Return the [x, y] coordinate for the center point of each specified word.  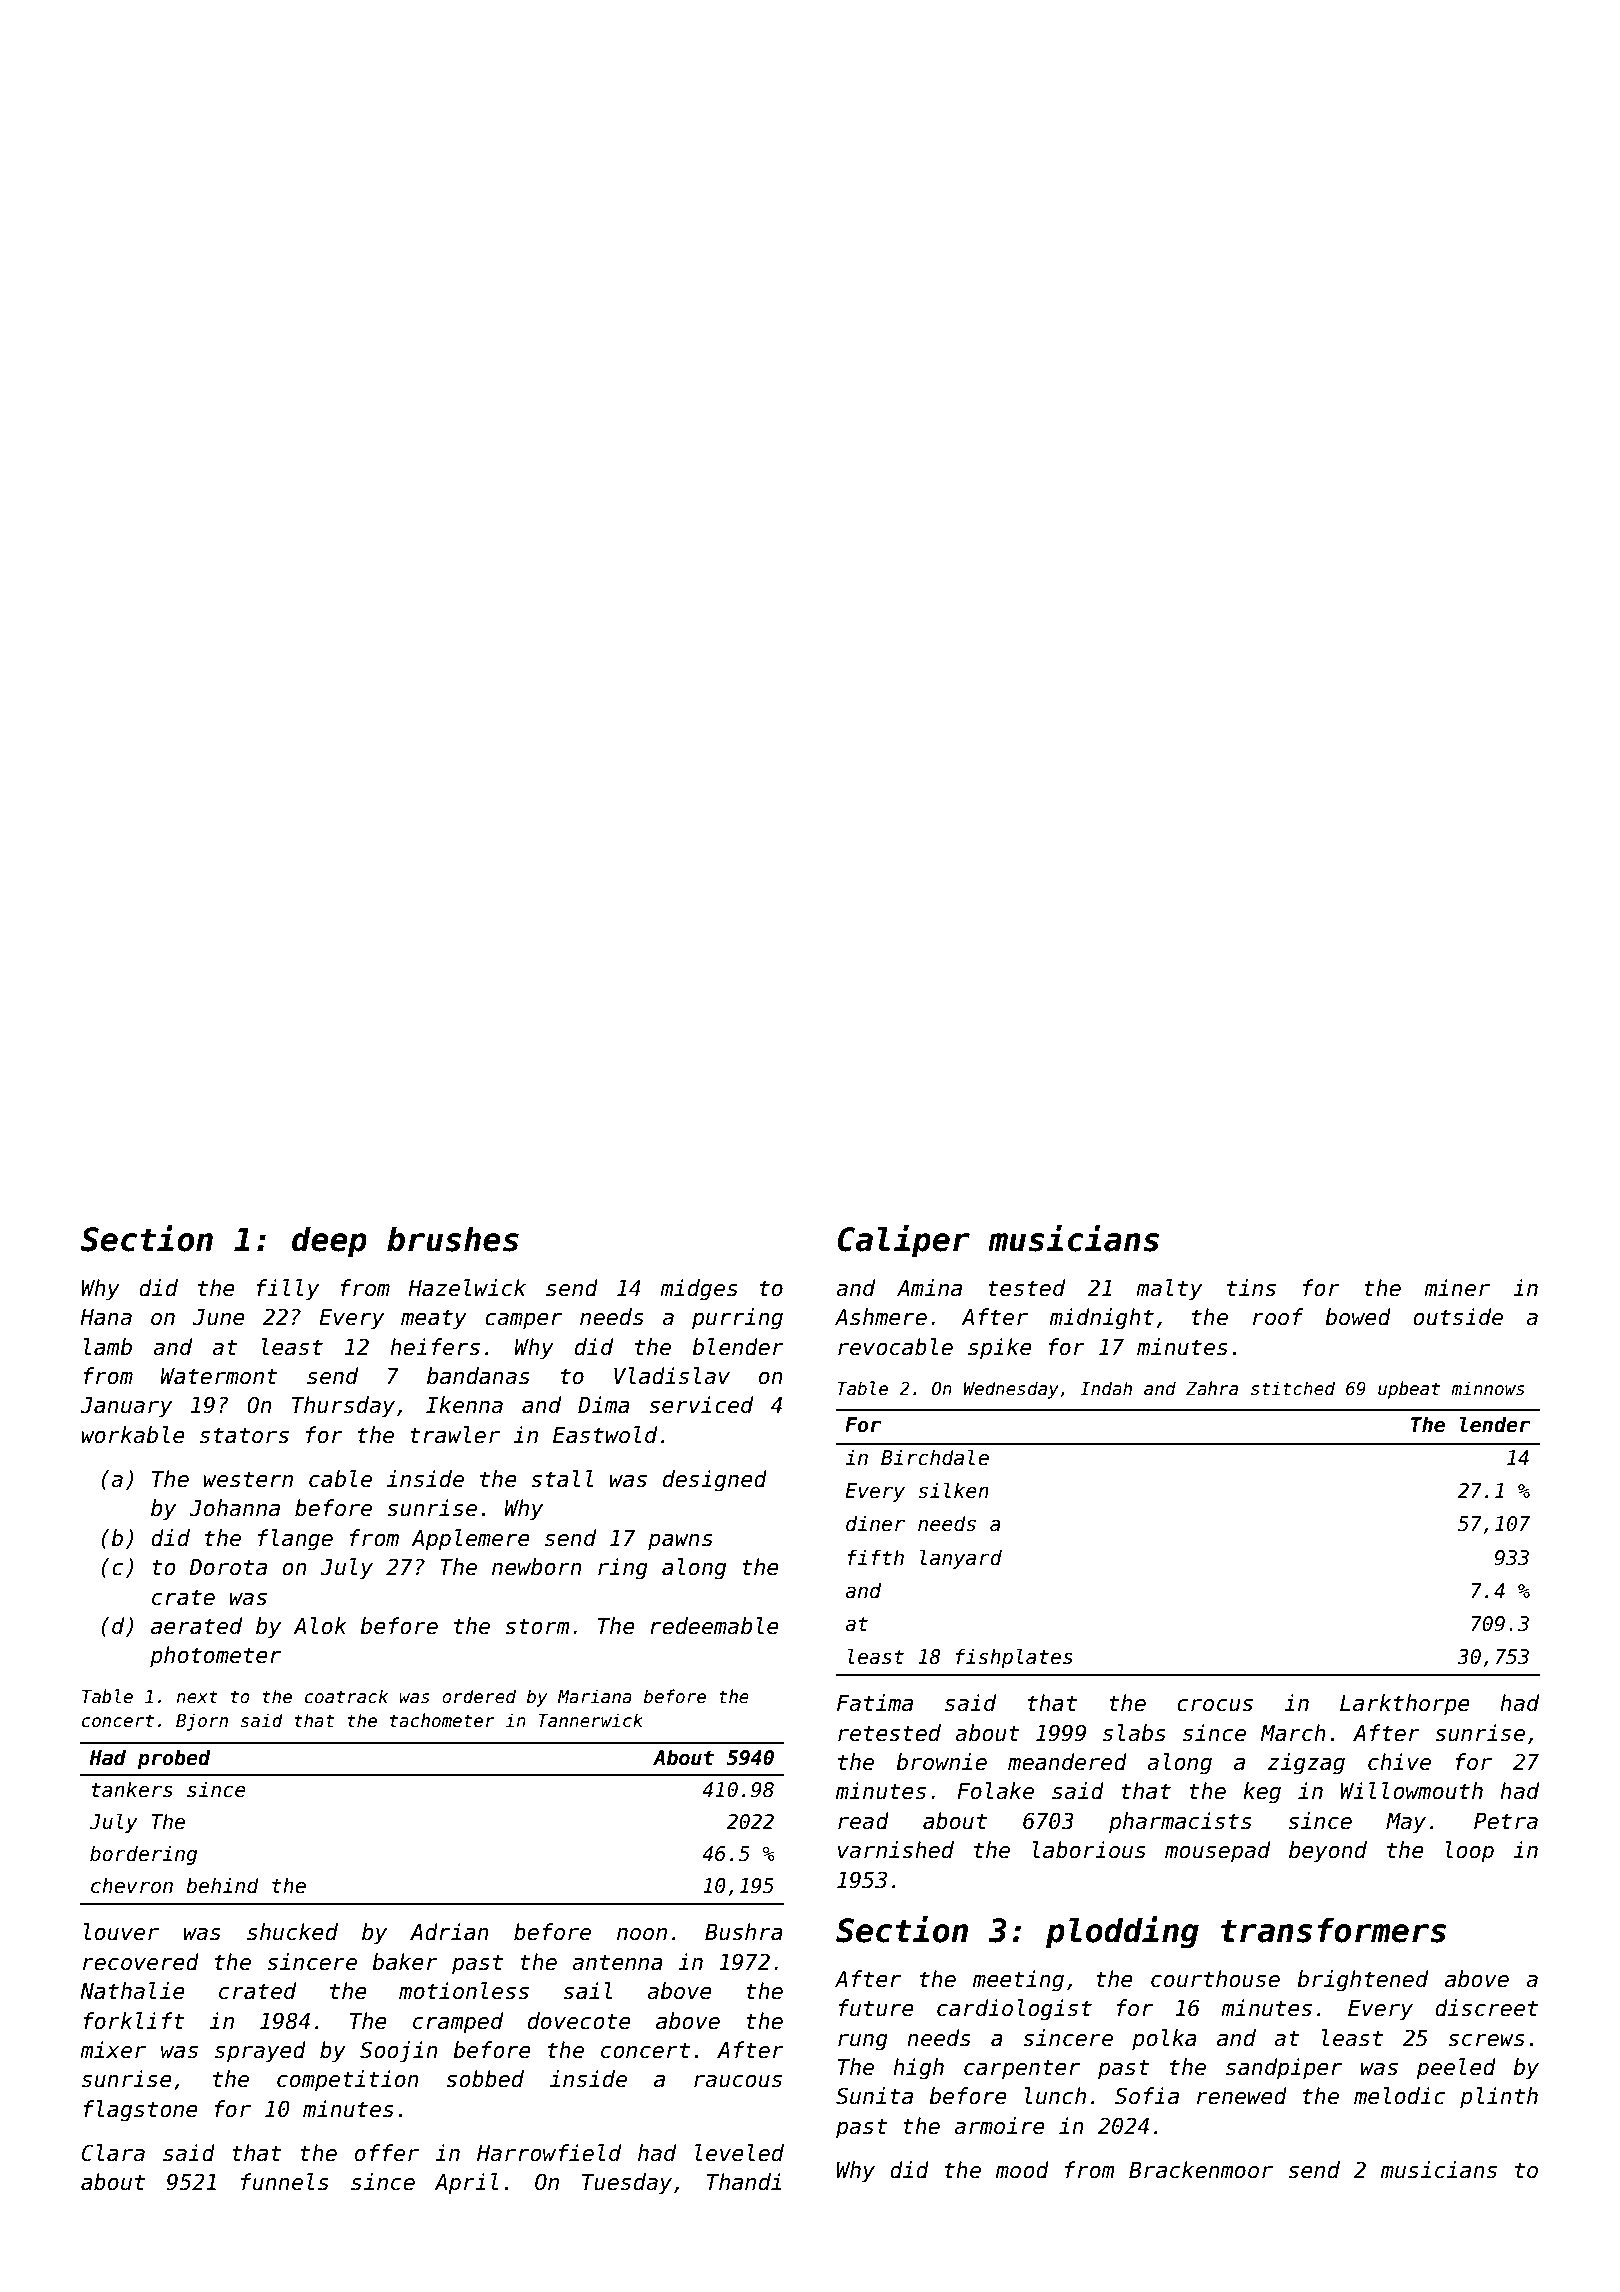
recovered [141, 1962]
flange [295, 1540]
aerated [196, 1626]
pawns [680, 1542]
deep [329, 1242]
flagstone [140, 2111]
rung [863, 2042]
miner [1457, 1288]
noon [642, 1934]
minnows [1488, 1388]
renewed [1242, 2096]
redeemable [714, 1626]
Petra [1506, 1821]
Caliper [904, 1241]
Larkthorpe [1405, 1705]
